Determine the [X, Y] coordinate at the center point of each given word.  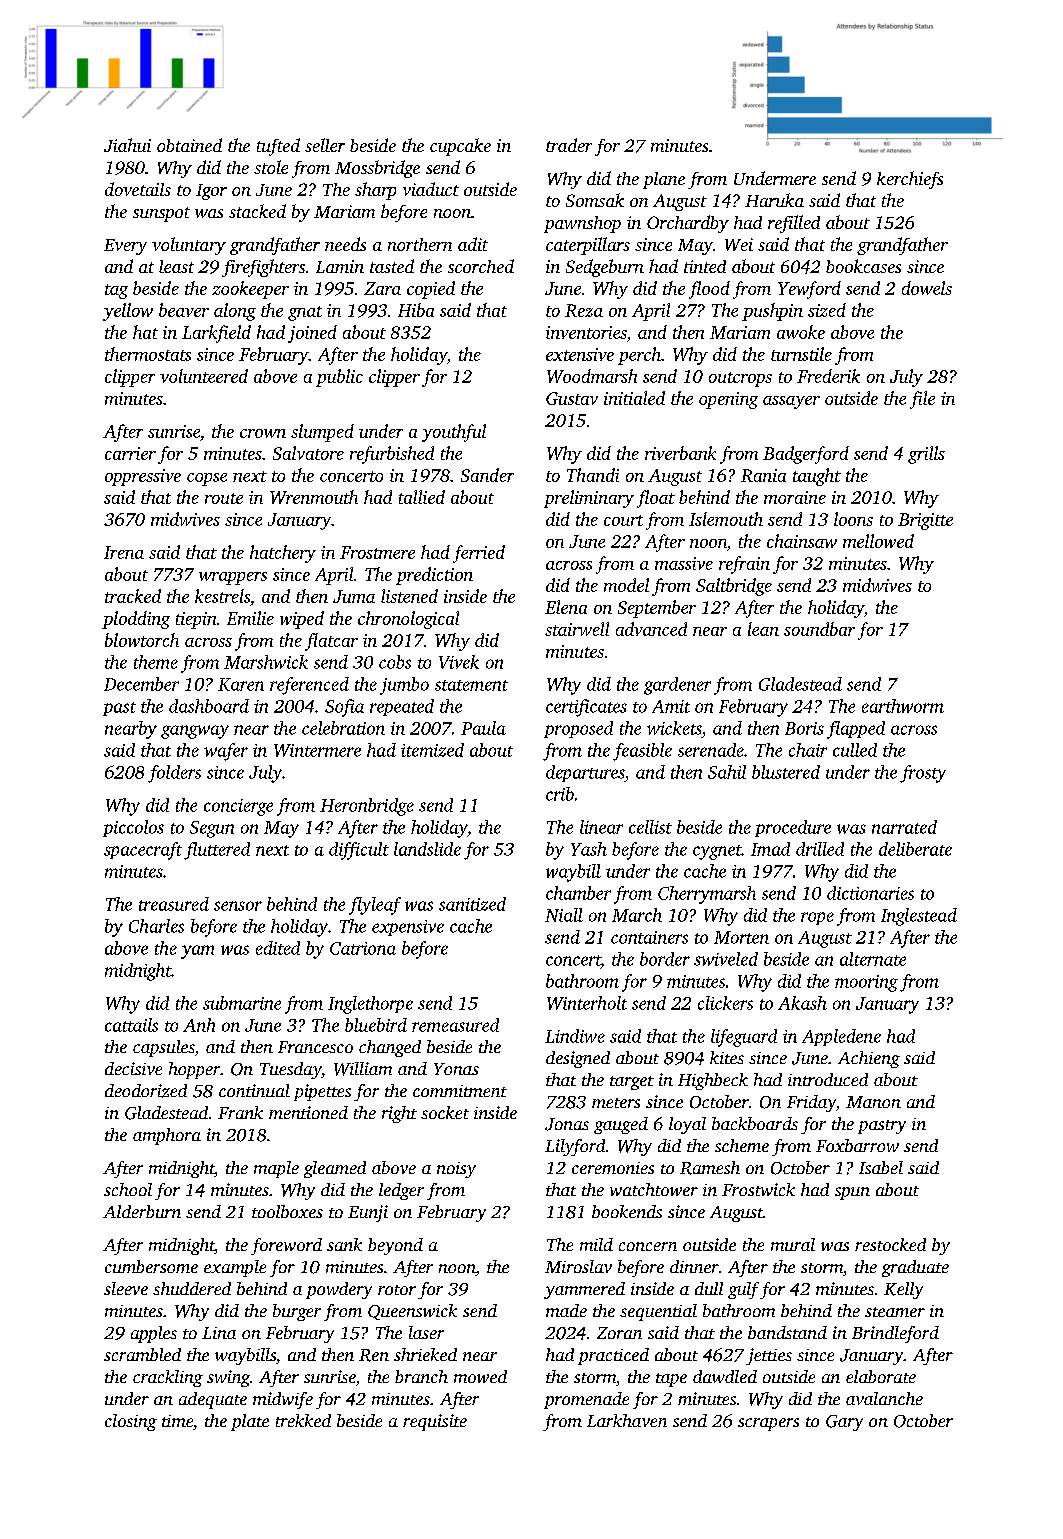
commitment [460, 1091]
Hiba [416, 310]
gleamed [335, 1169]
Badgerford [806, 455]
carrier [130, 453]
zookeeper [250, 290]
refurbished [392, 455]
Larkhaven [627, 1420]
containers [649, 937]
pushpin [772, 312]
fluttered [217, 851]
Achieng [869, 1059]
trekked [303, 1420]
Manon [873, 1102]
